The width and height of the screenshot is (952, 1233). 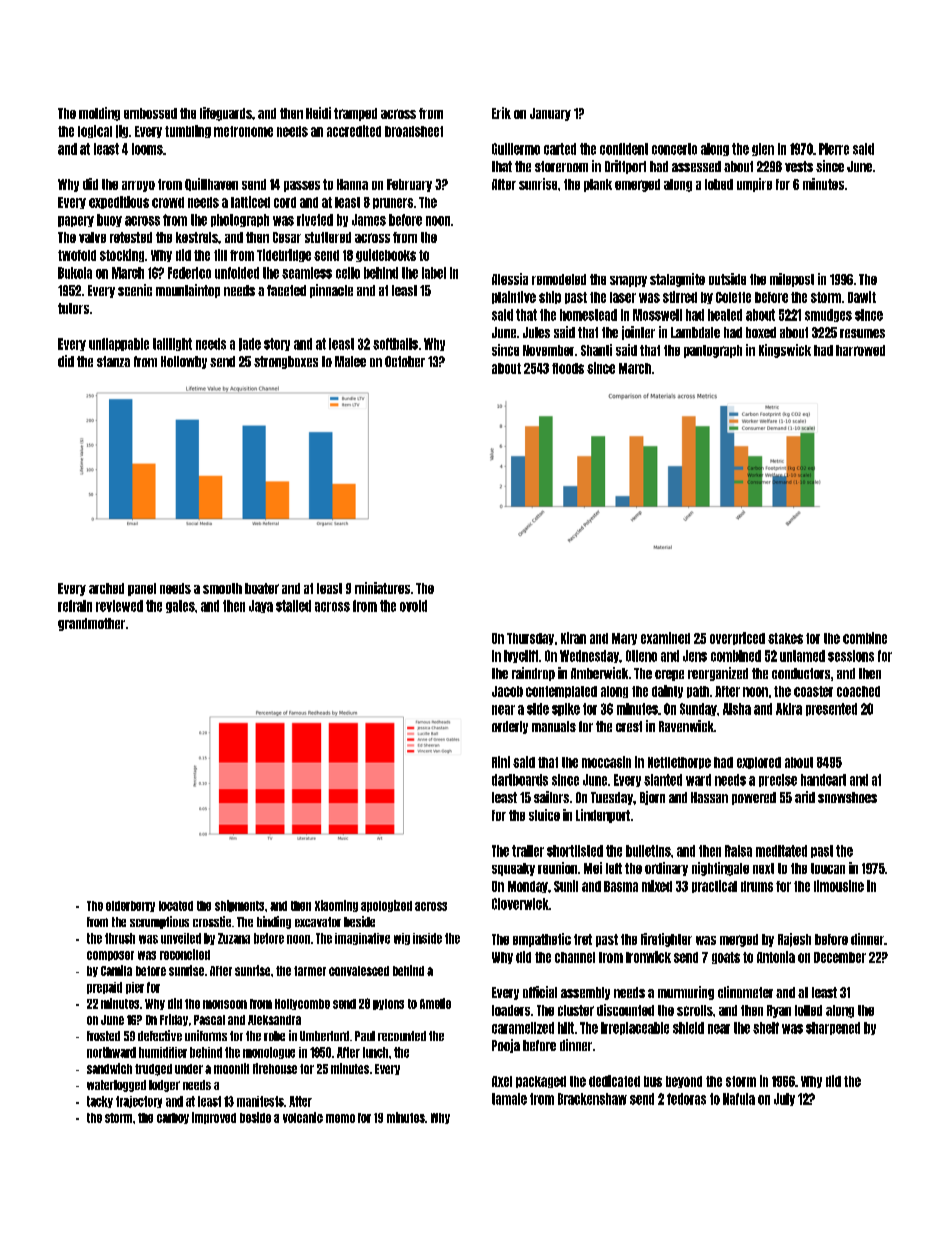 I want to click on vests, so click(x=799, y=166).
